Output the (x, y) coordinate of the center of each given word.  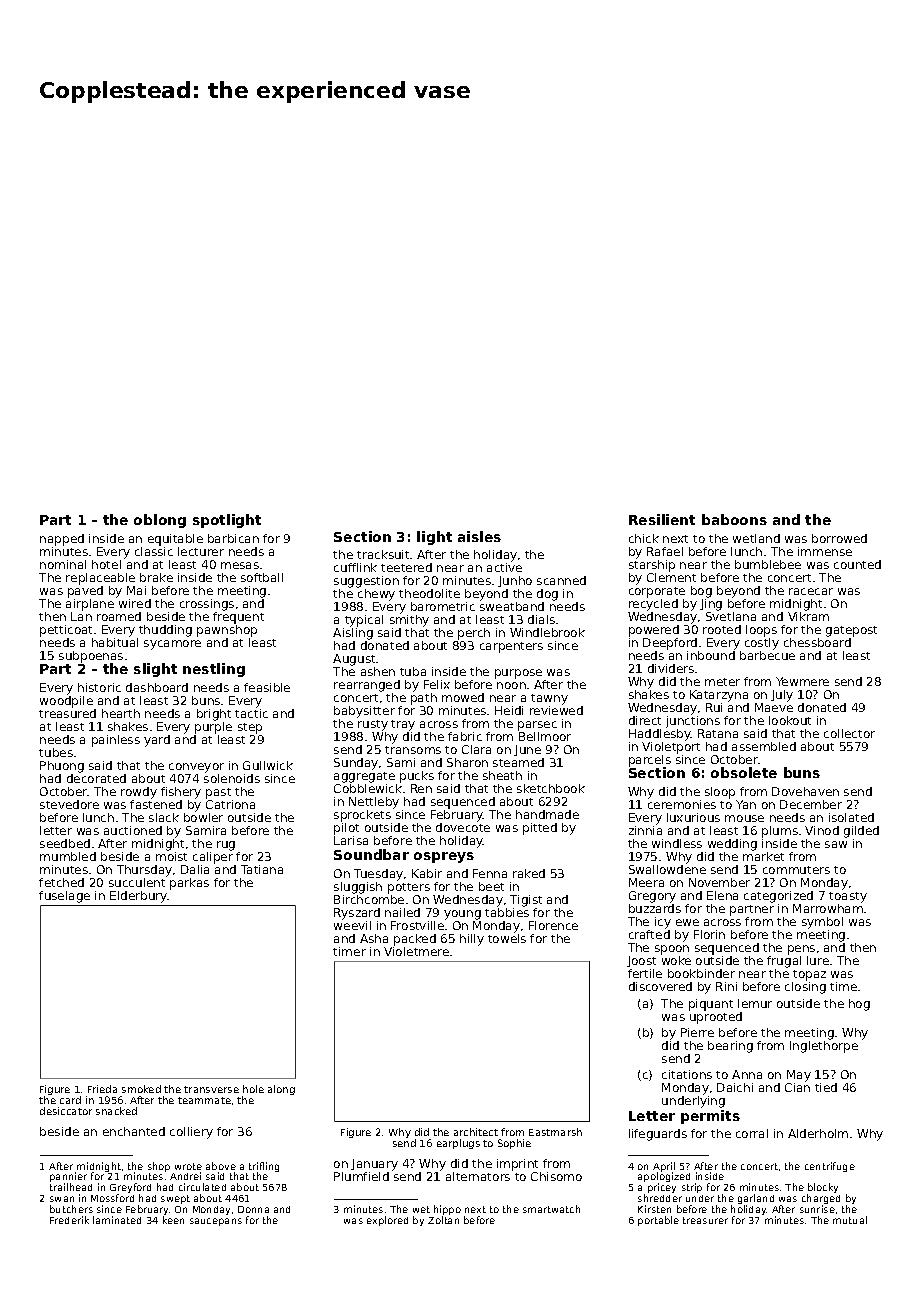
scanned (561, 580)
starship (652, 566)
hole (253, 1089)
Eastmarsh (555, 1132)
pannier (68, 1178)
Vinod (822, 830)
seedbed (65, 843)
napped (62, 540)
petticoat (66, 631)
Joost (641, 961)
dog (547, 595)
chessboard (817, 642)
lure (818, 960)
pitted (540, 829)
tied (826, 1087)
